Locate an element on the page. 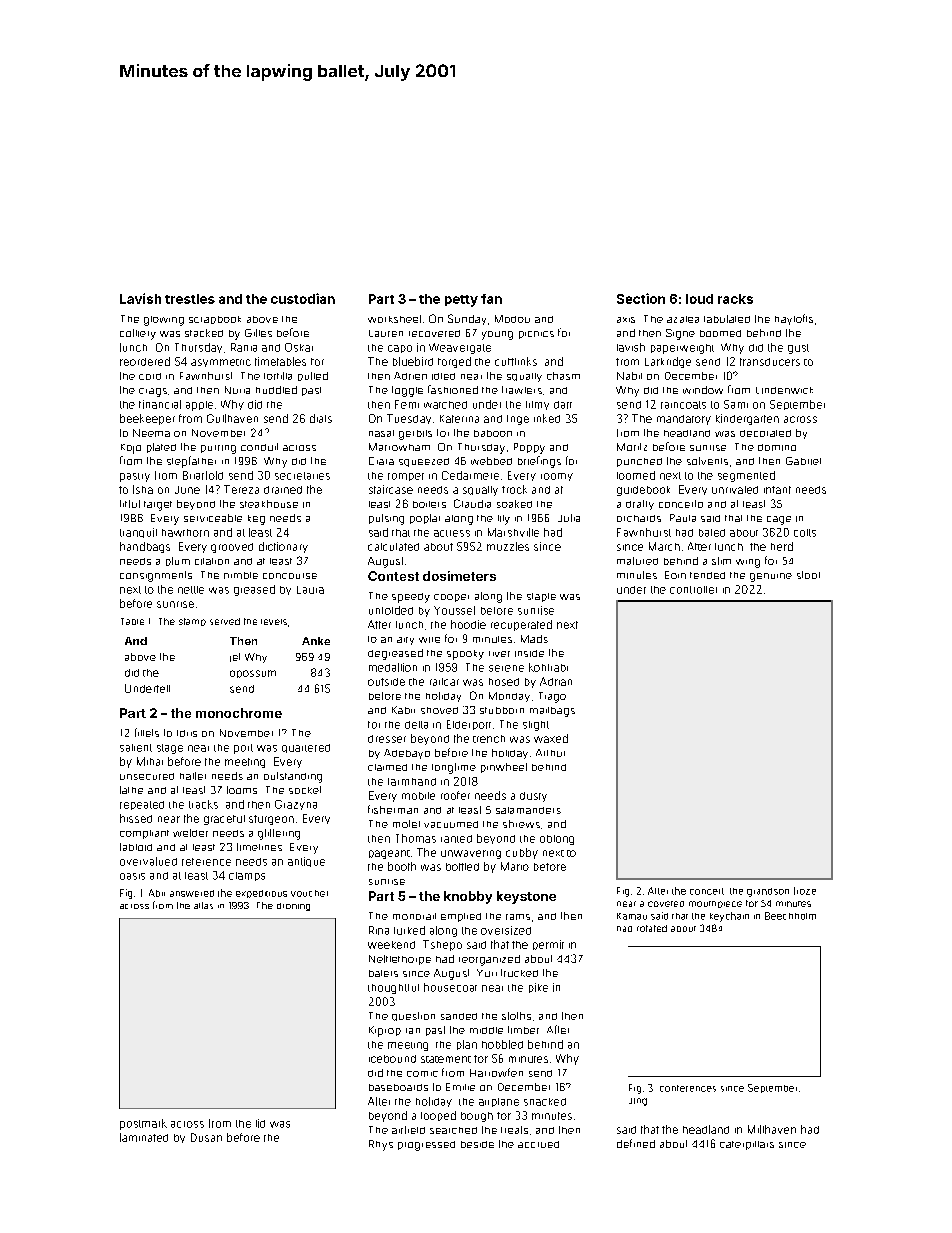 This document has width=952, height=1233. Millhaven is located at coordinates (772, 1129).
